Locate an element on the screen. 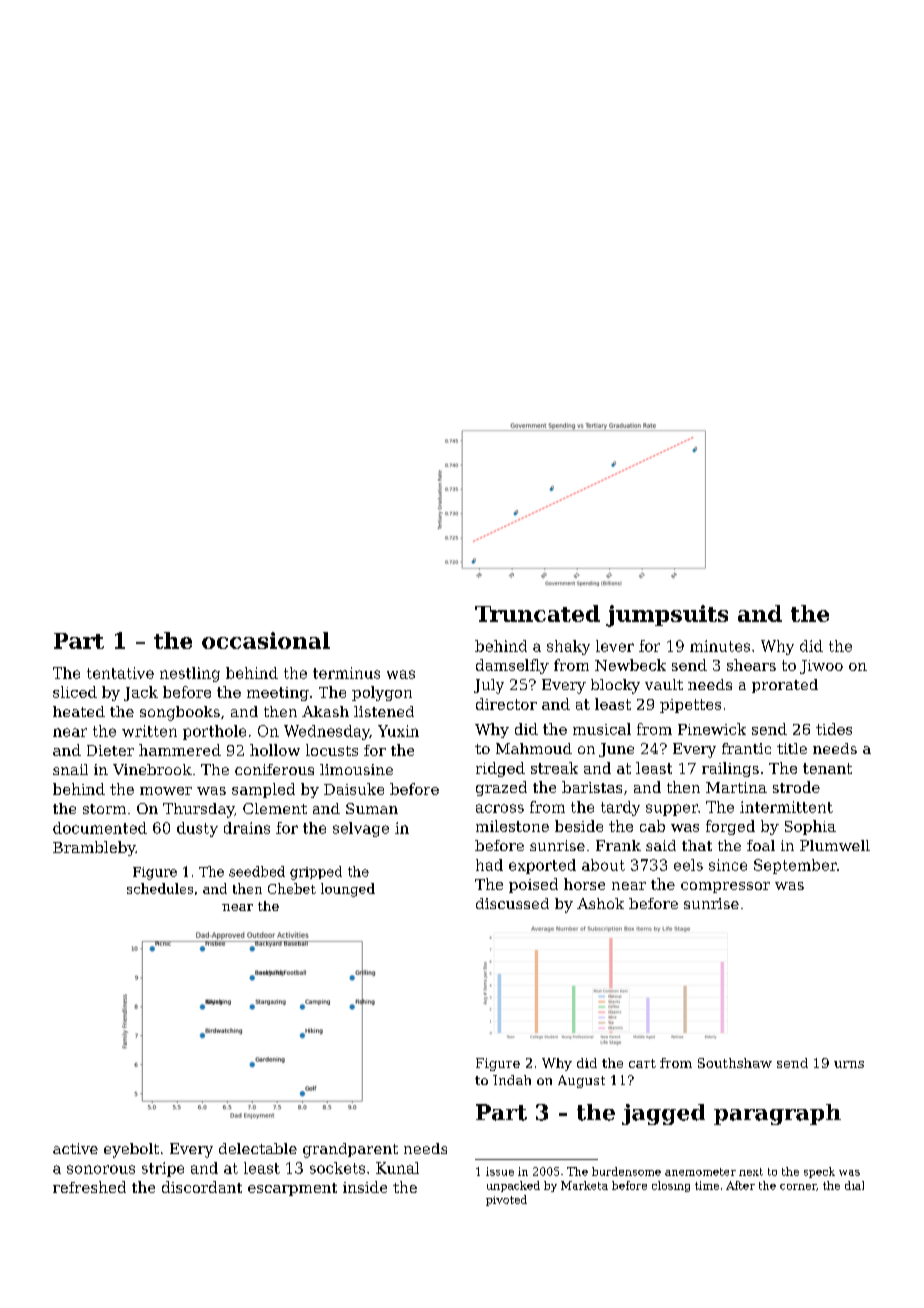  discordant is located at coordinates (202, 1187).
